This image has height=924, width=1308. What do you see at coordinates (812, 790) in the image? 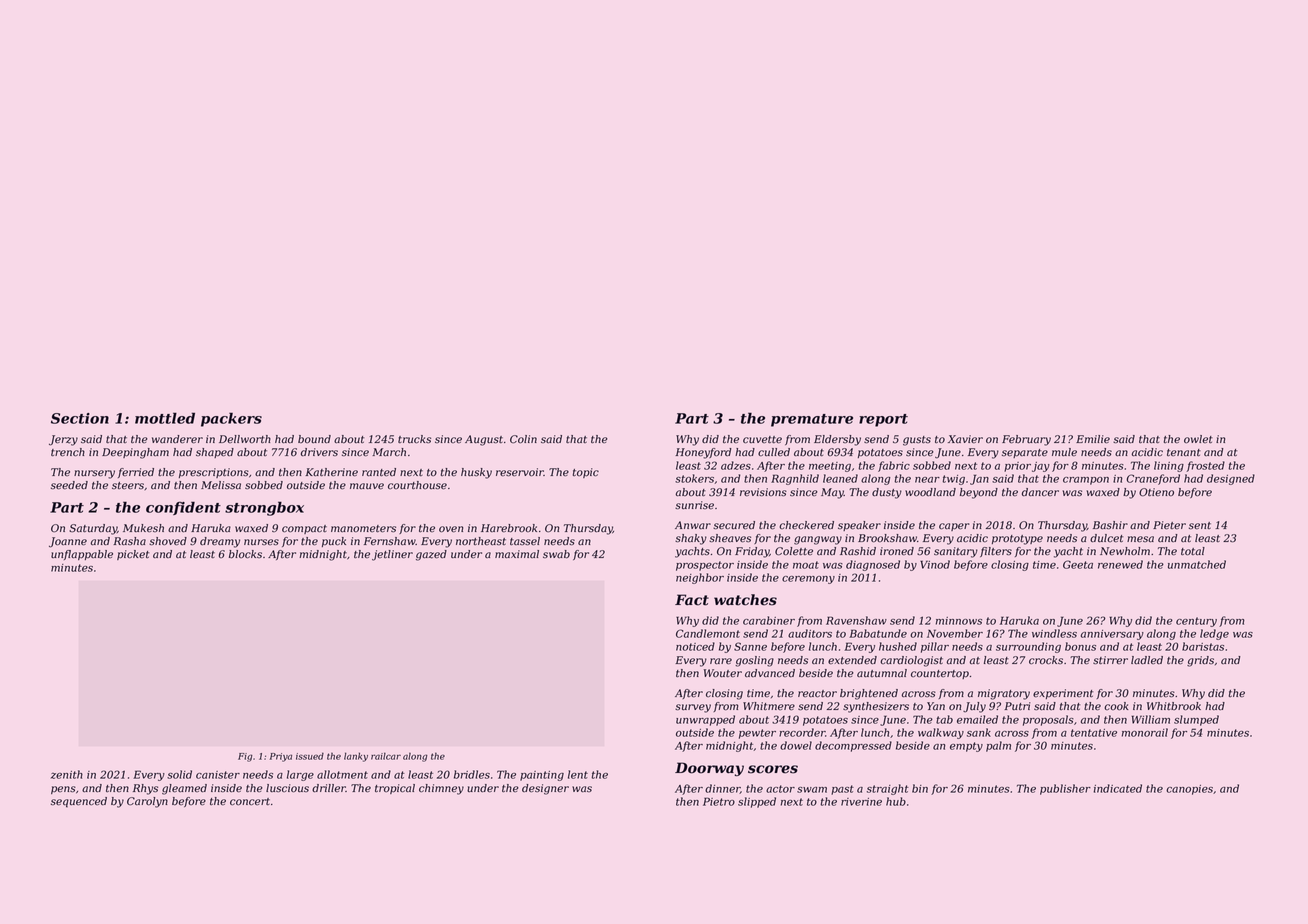
I see `swam` at bounding box center [812, 790].
